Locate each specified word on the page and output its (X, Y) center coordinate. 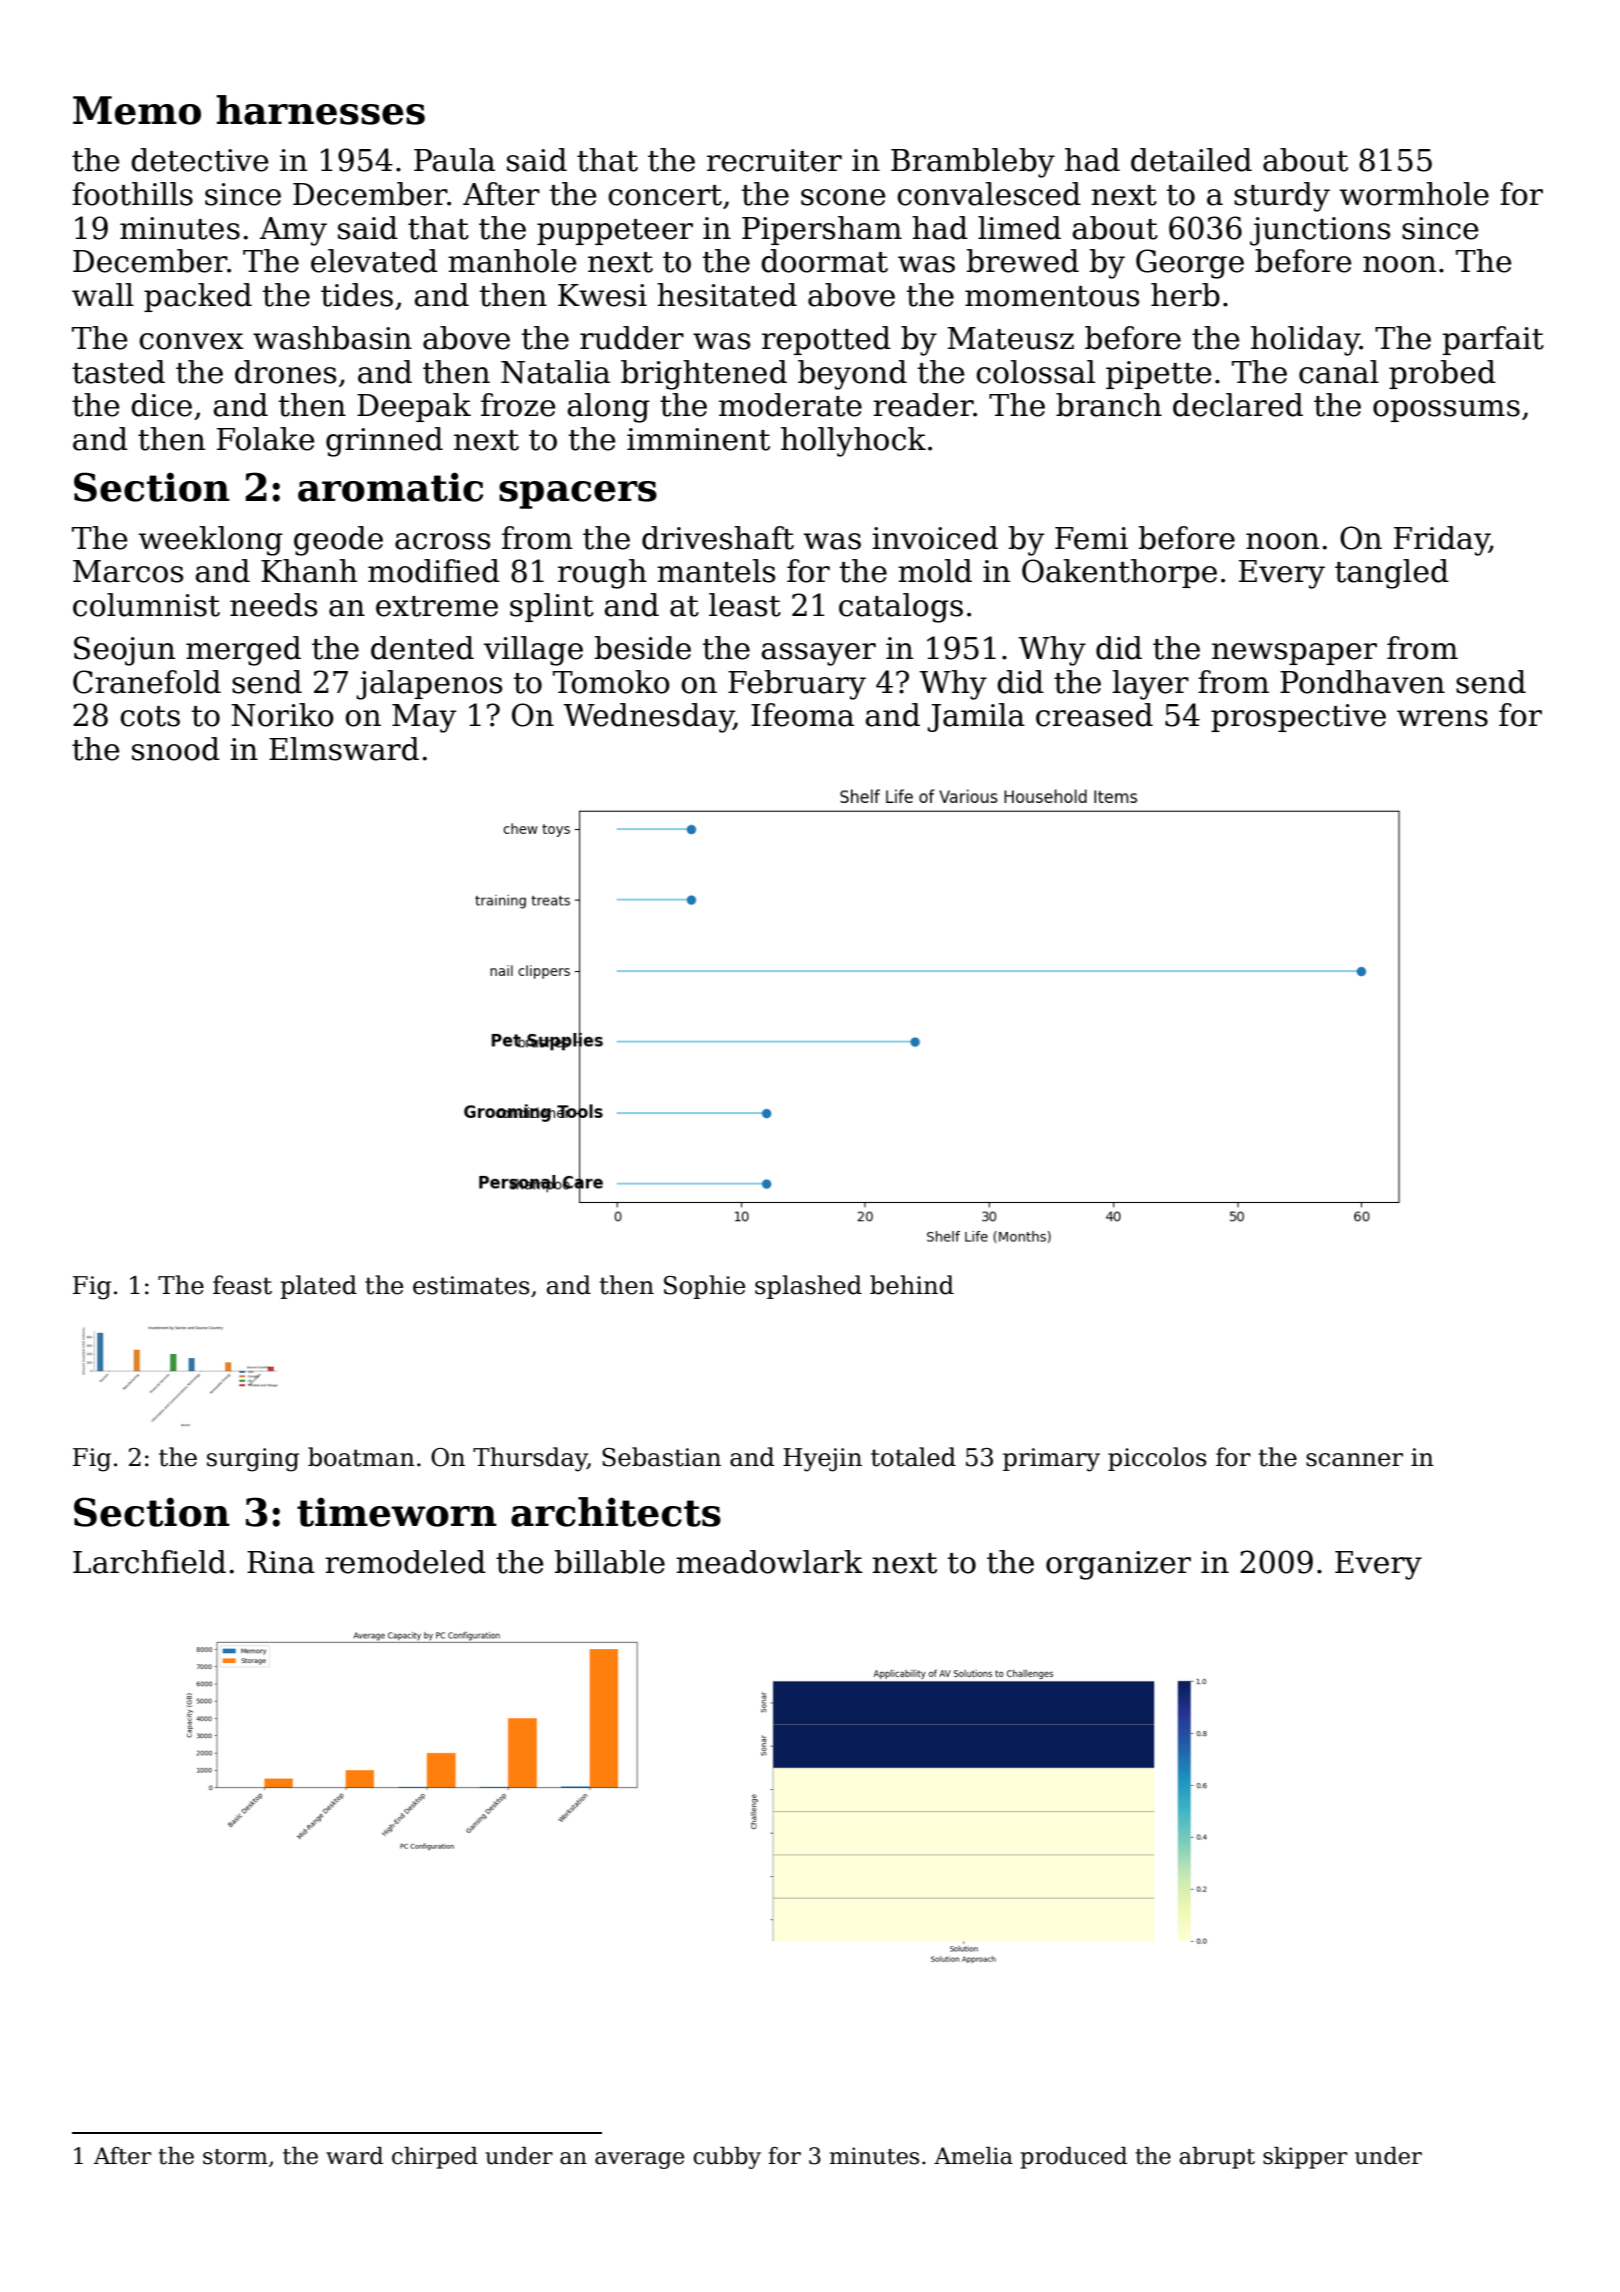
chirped (435, 2158)
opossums (1446, 411)
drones (285, 372)
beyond (852, 375)
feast (242, 1285)
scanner (1354, 1460)
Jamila (976, 717)
